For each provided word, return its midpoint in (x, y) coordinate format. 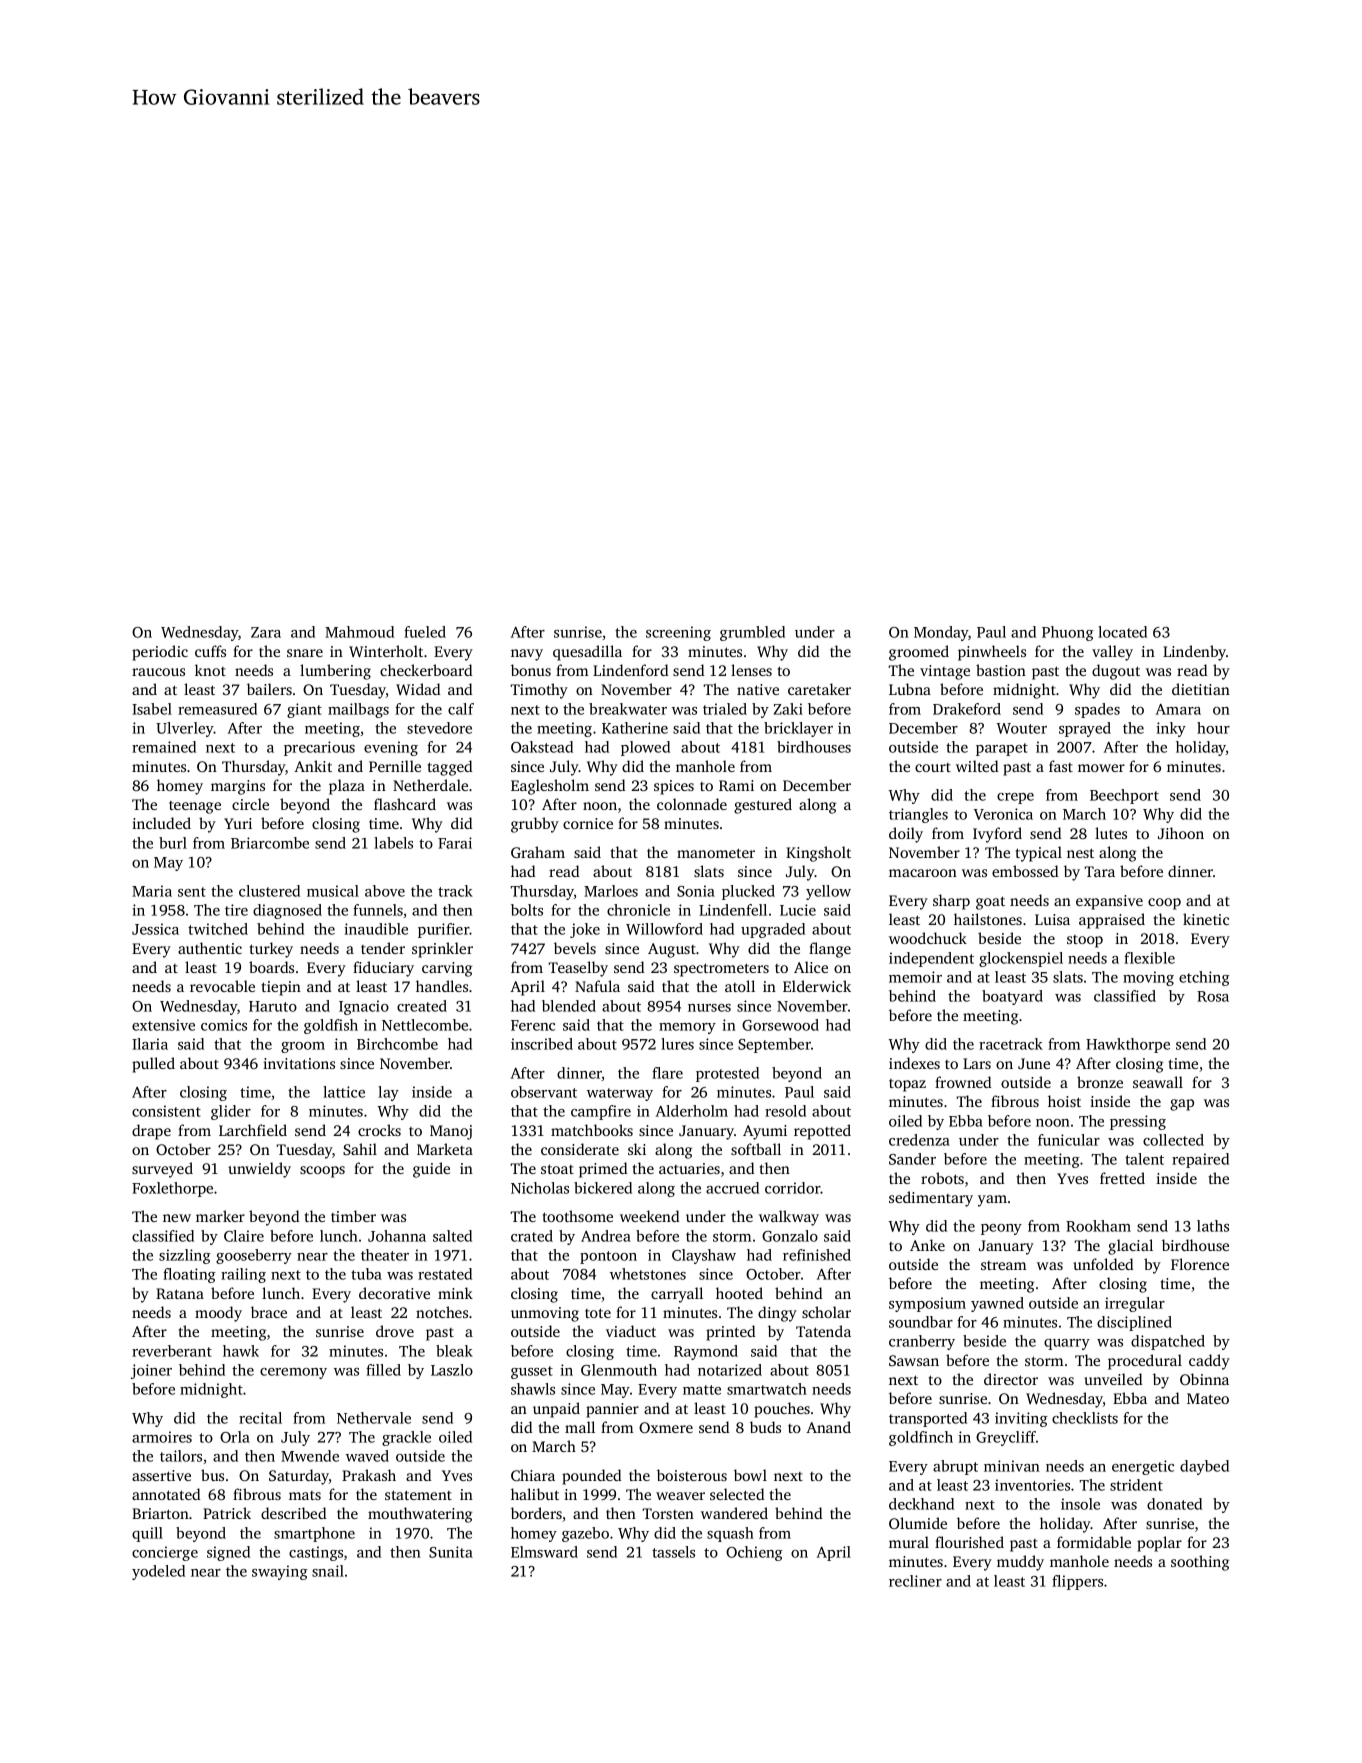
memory (687, 1028)
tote (598, 1313)
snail (328, 1571)
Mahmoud (359, 632)
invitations (299, 1063)
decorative (394, 1293)
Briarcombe (270, 843)
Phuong (1068, 633)
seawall (1158, 1082)
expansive (1109, 902)
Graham (538, 852)
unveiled (1113, 1379)
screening (678, 633)
